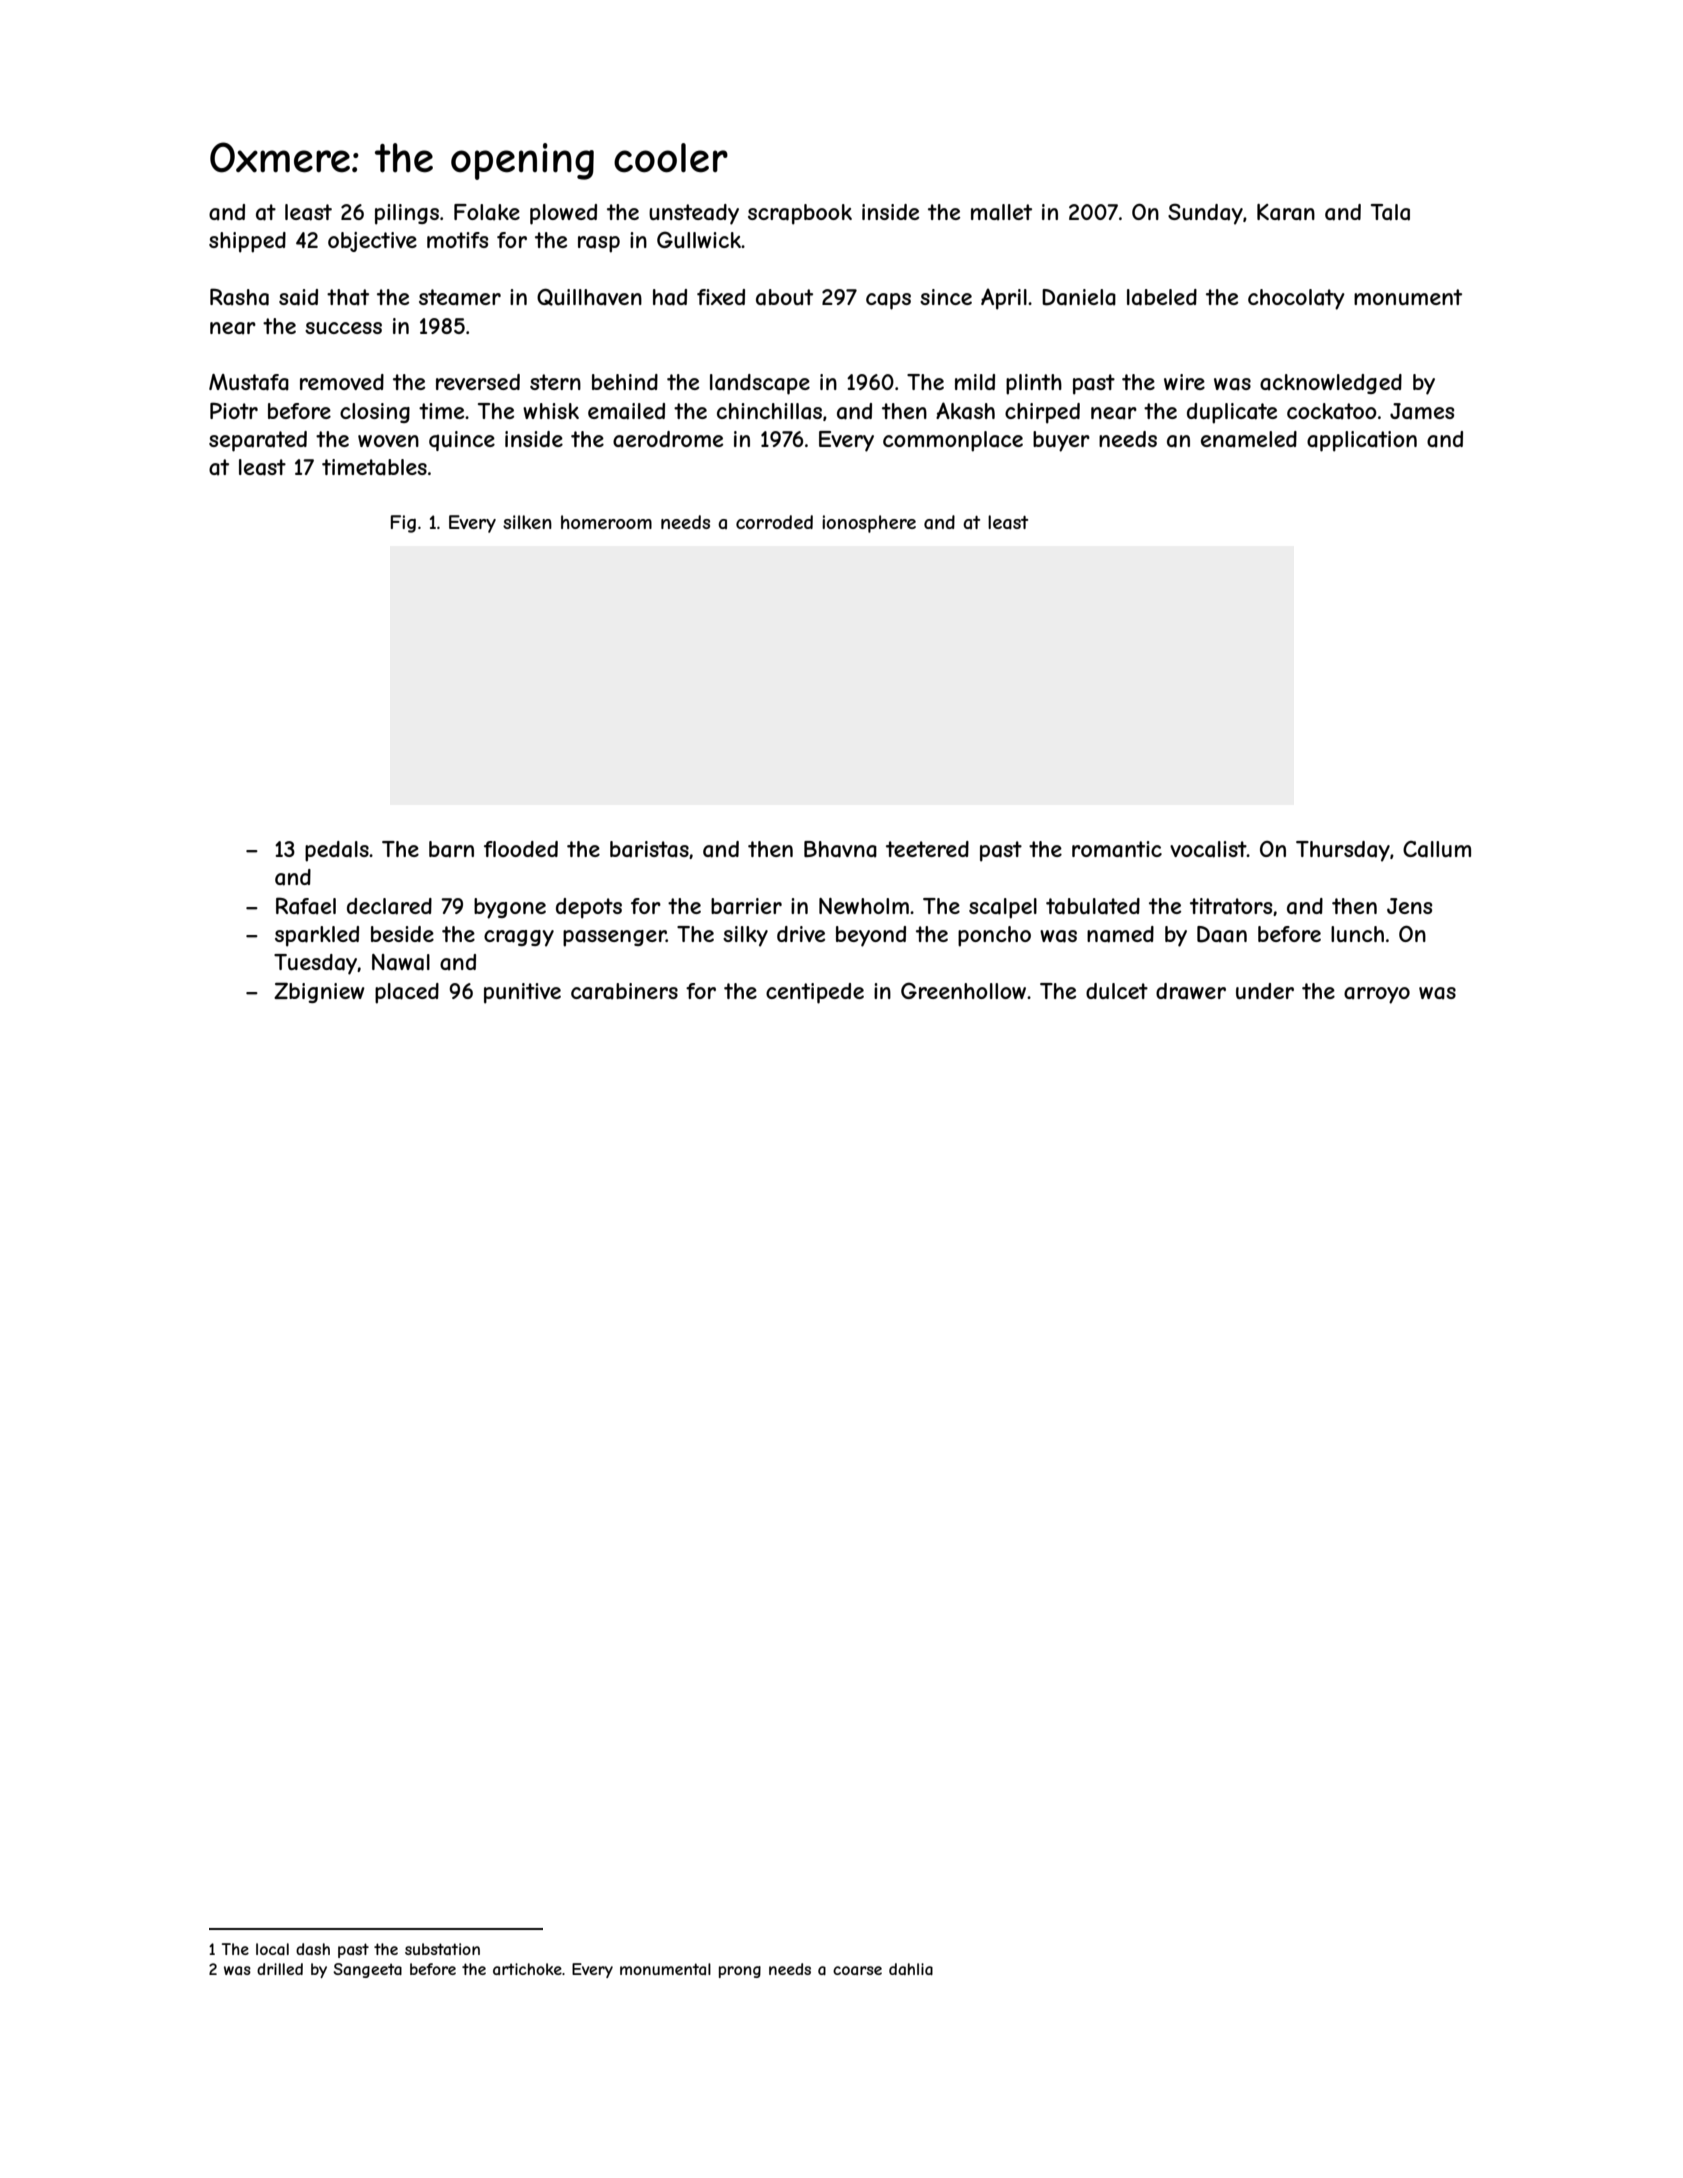  I want to click on reversed, so click(478, 382).
